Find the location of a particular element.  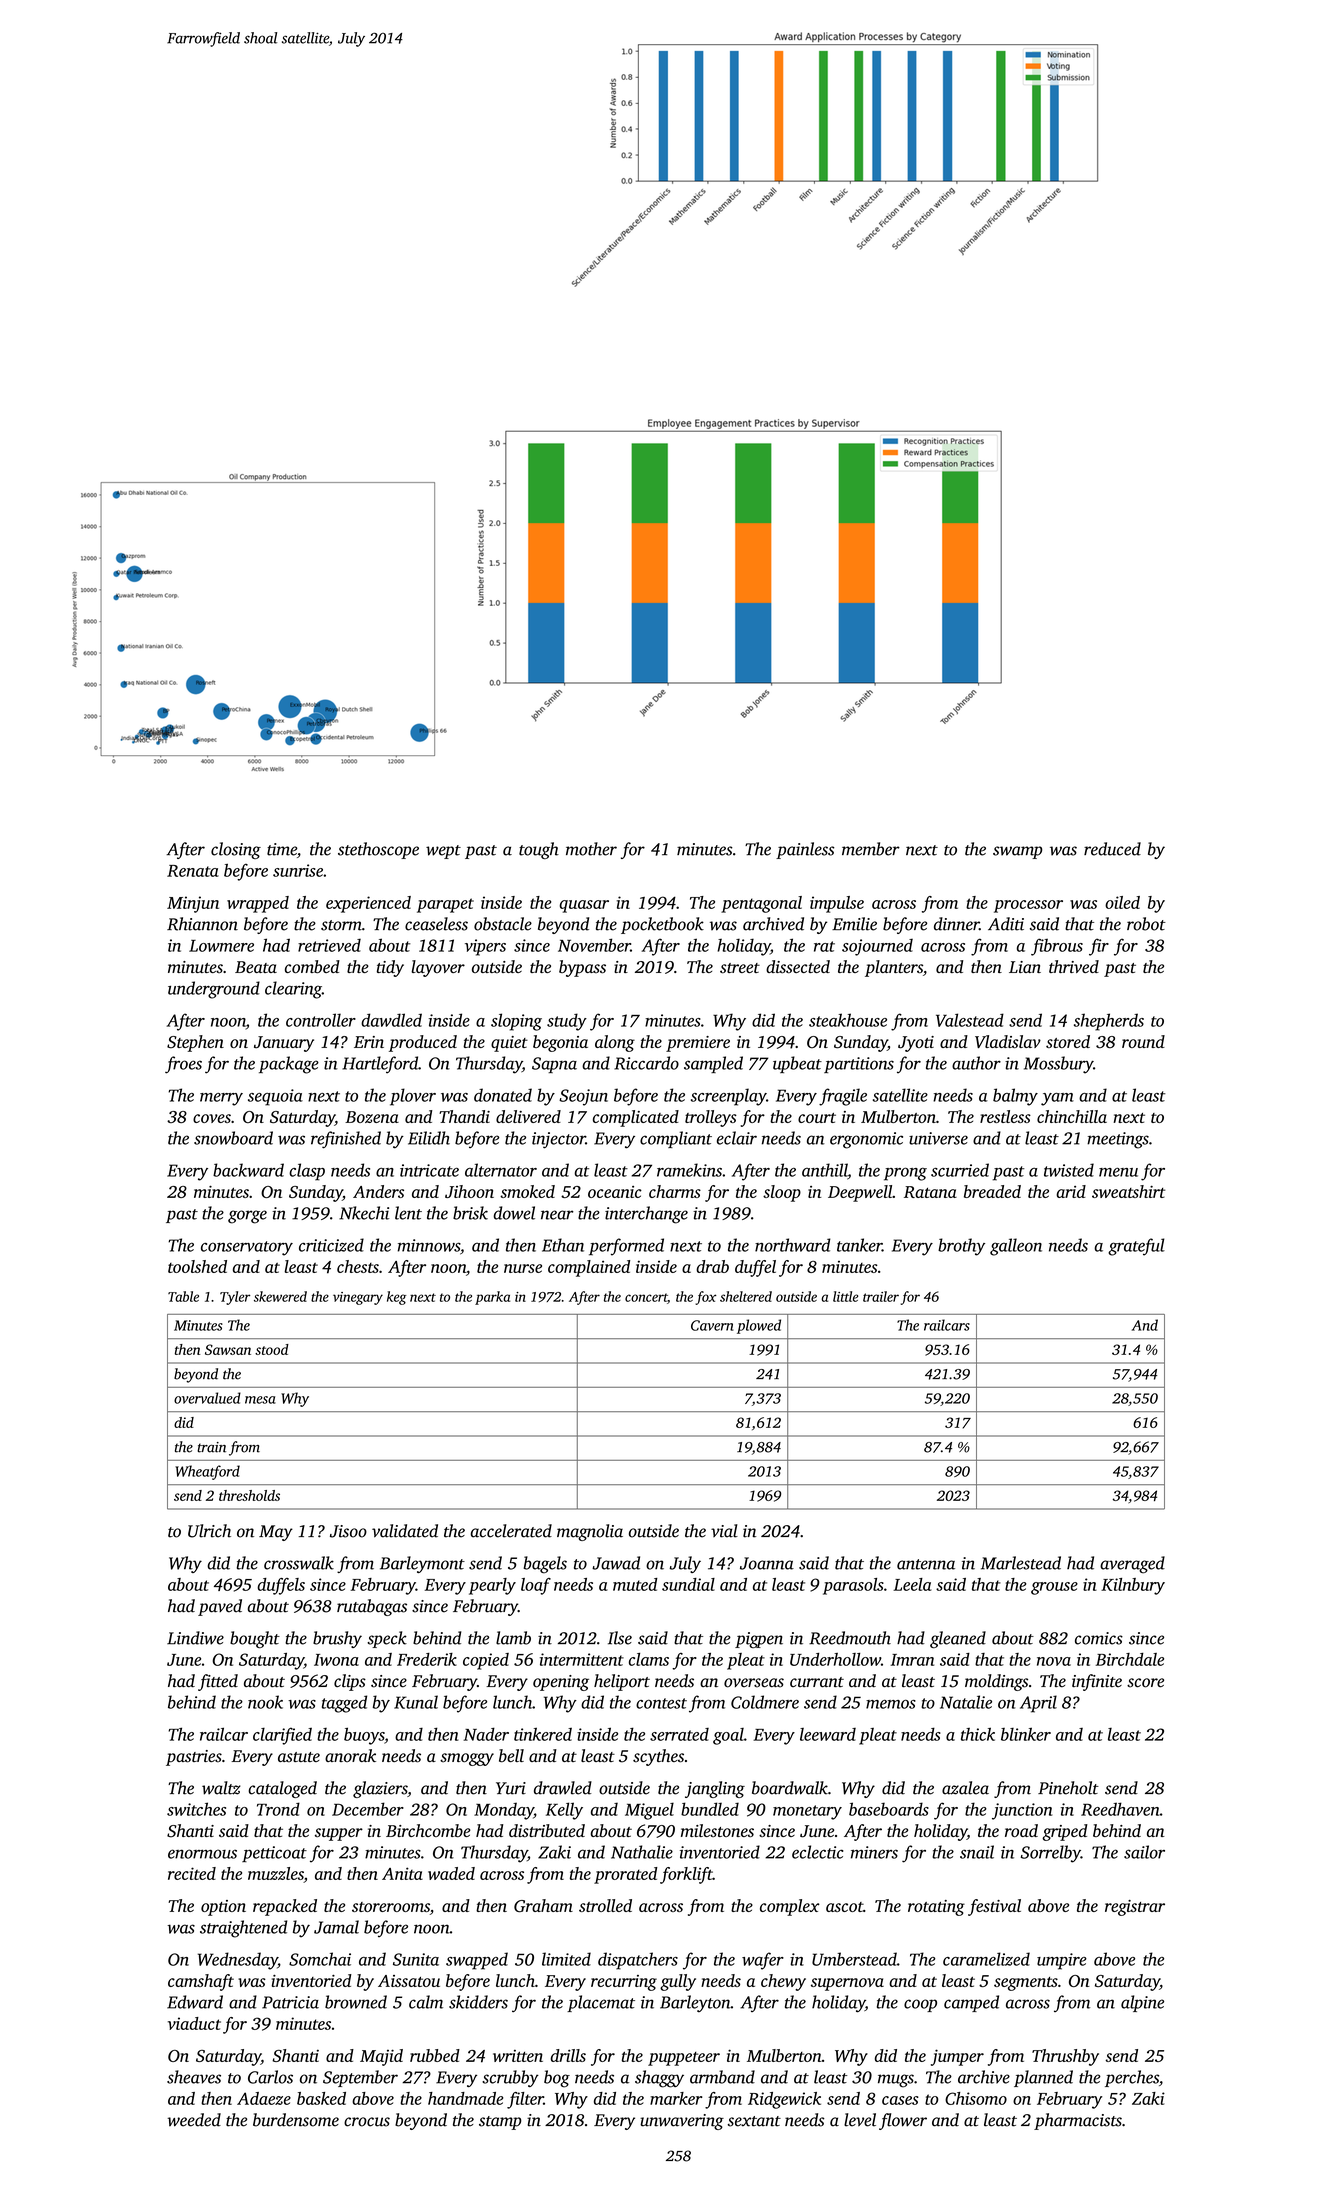

stethoscope is located at coordinates (378, 850).
